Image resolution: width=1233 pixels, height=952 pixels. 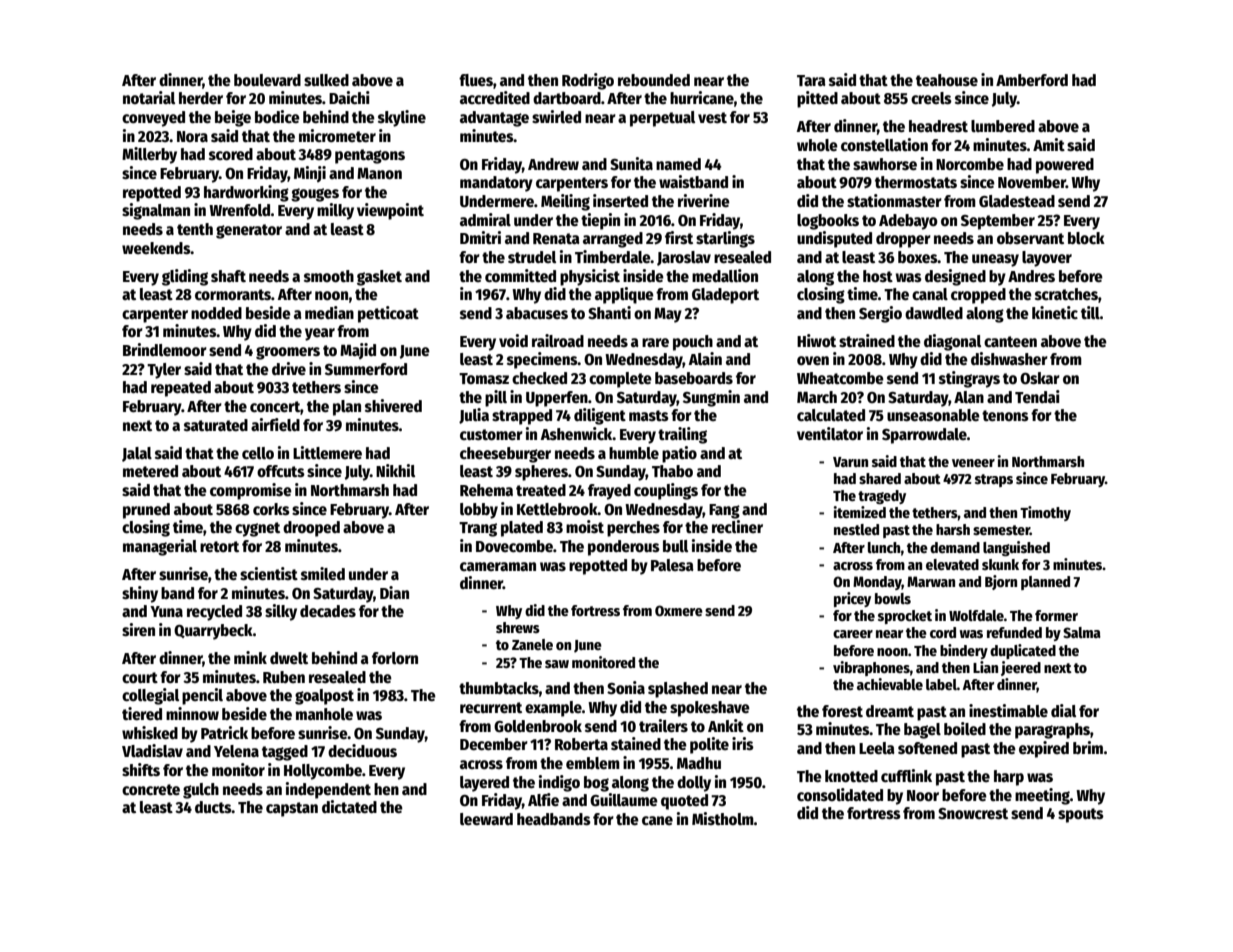 What do you see at coordinates (678, 690) in the screenshot?
I see `splashed` at bounding box center [678, 690].
